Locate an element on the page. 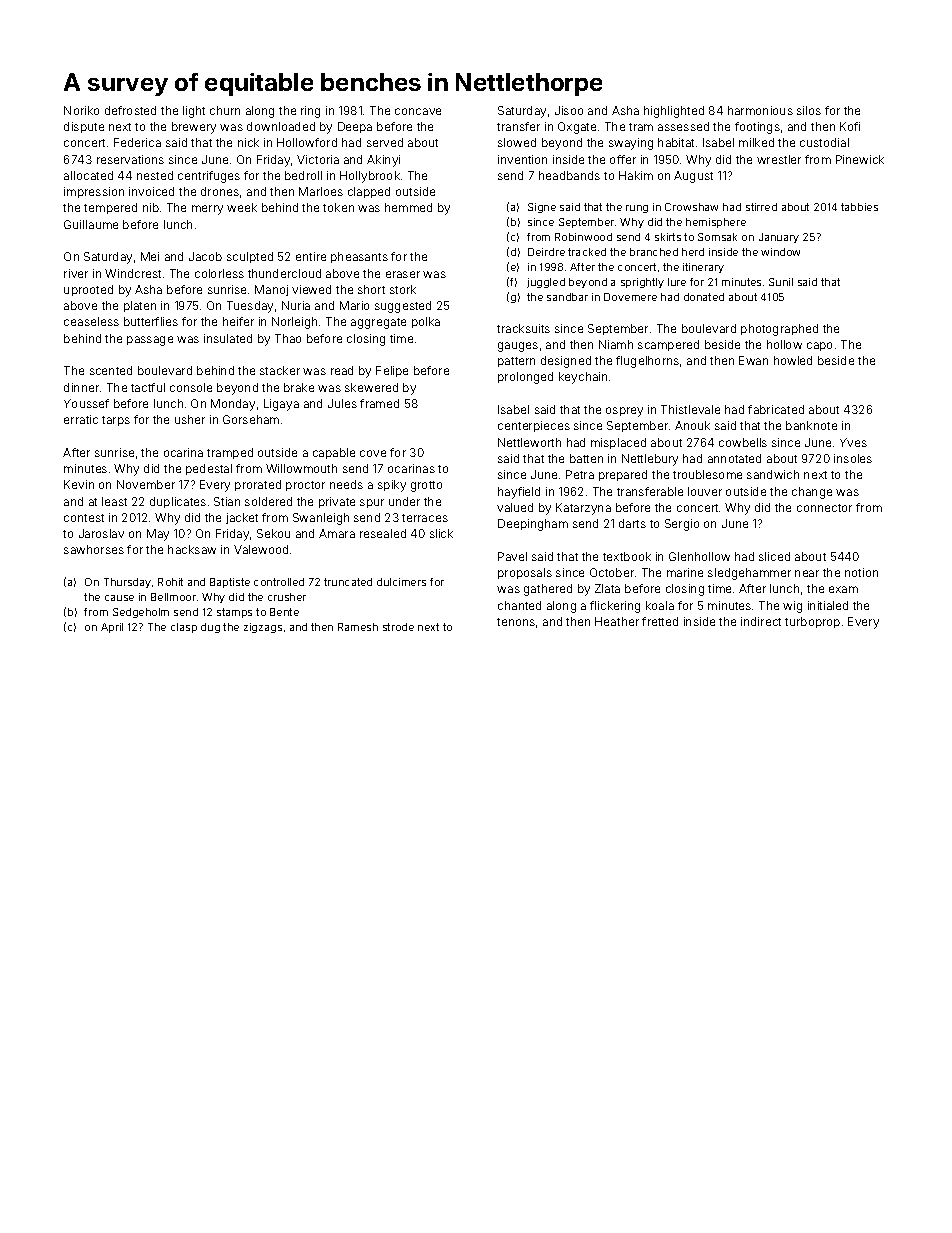  April is located at coordinates (112, 628).
